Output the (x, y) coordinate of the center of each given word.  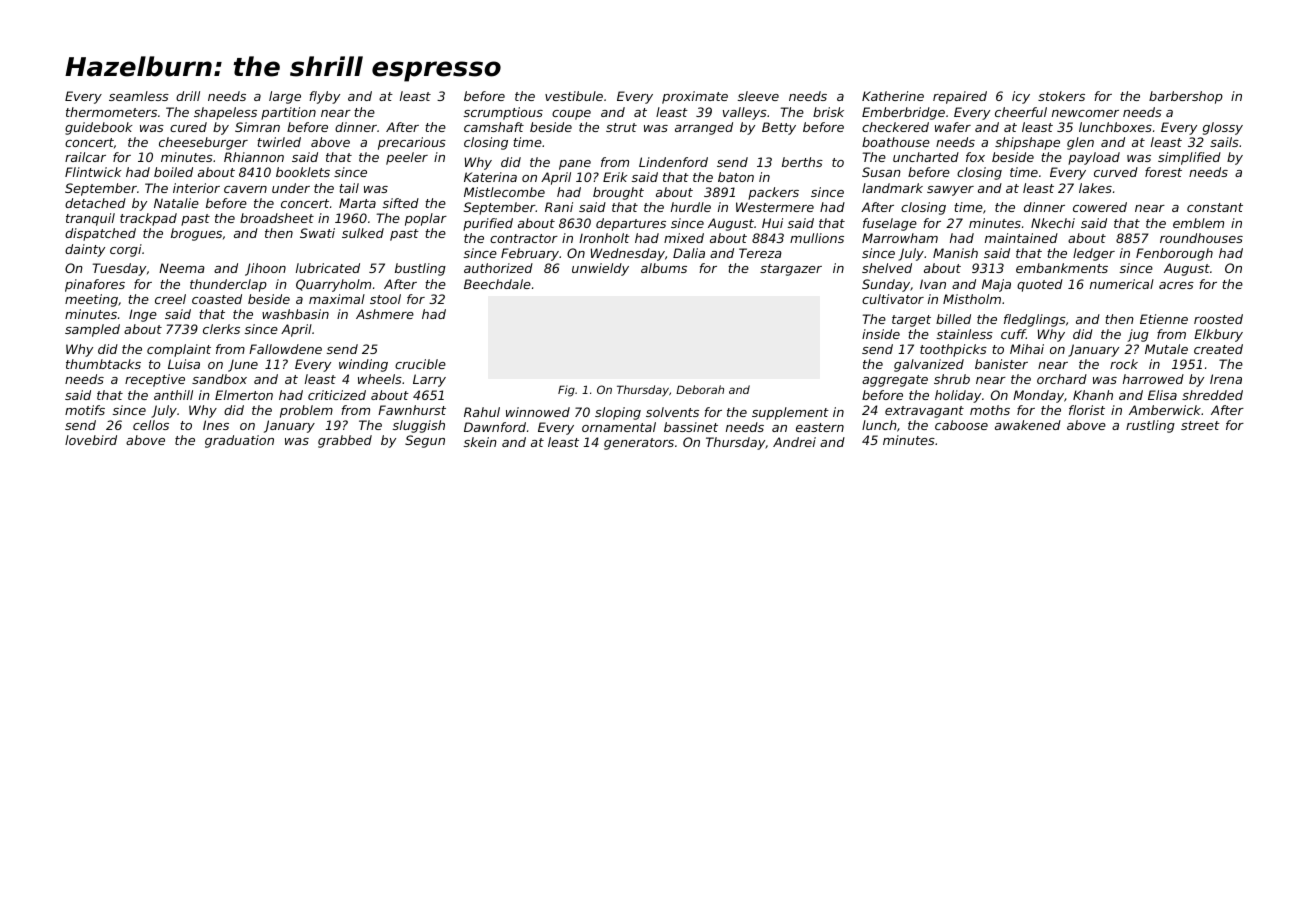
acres (1176, 285)
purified (488, 224)
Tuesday (119, 269)
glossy (1223, 128)
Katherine (893, 96)
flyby (324, 97)
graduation (239, 441)
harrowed (1153, 379)
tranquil (90, 219)
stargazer (791, 270)
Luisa (184, 364)
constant (1215, 207)
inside (881, 334)
